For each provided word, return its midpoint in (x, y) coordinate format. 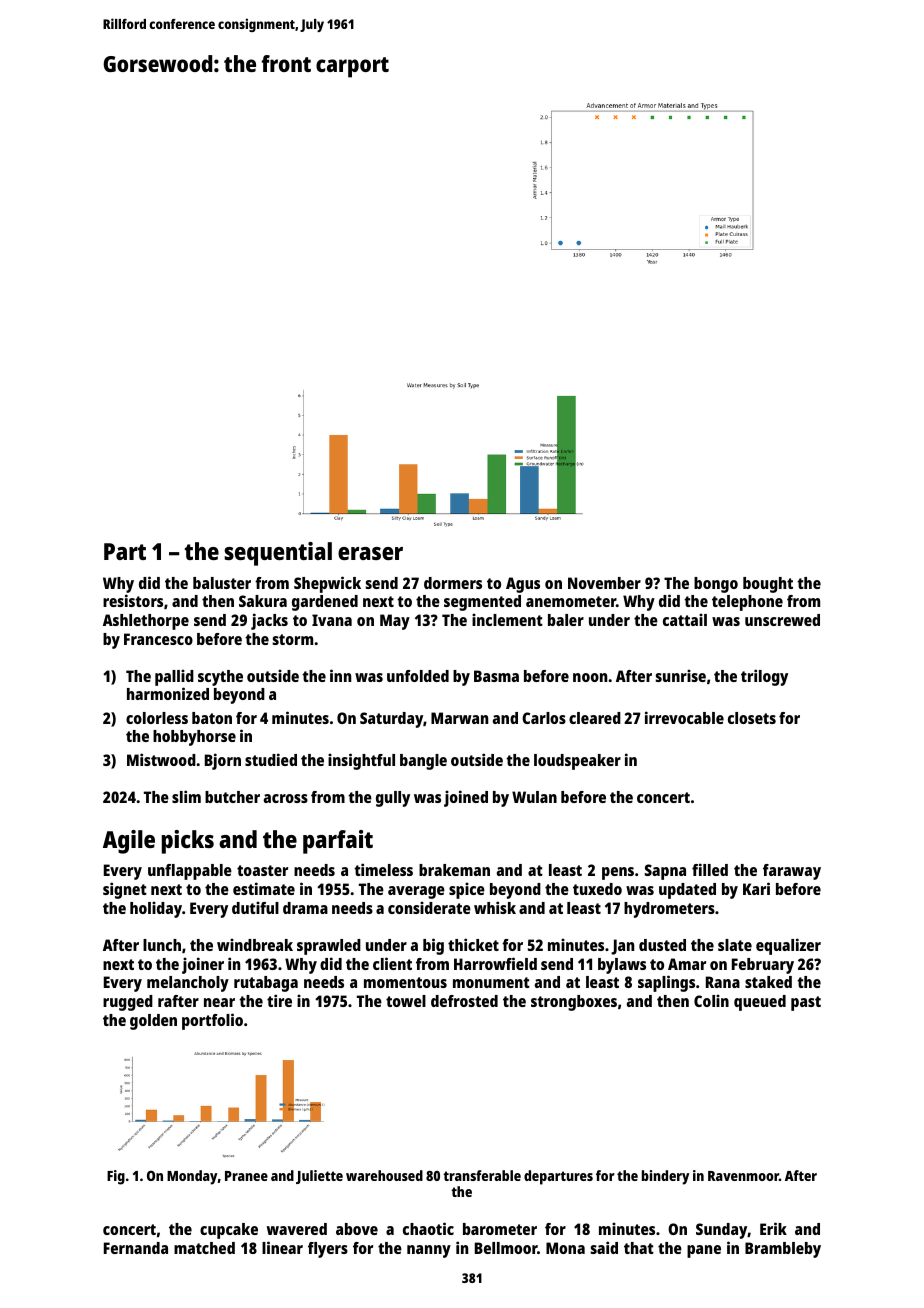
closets (752, 718)
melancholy (188, 984)
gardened (325, 603)
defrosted (464, 1001)
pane (704, 1251)
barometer (500, 1229)
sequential (278, 554)
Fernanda (136, 1248)
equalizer (788, 946)
